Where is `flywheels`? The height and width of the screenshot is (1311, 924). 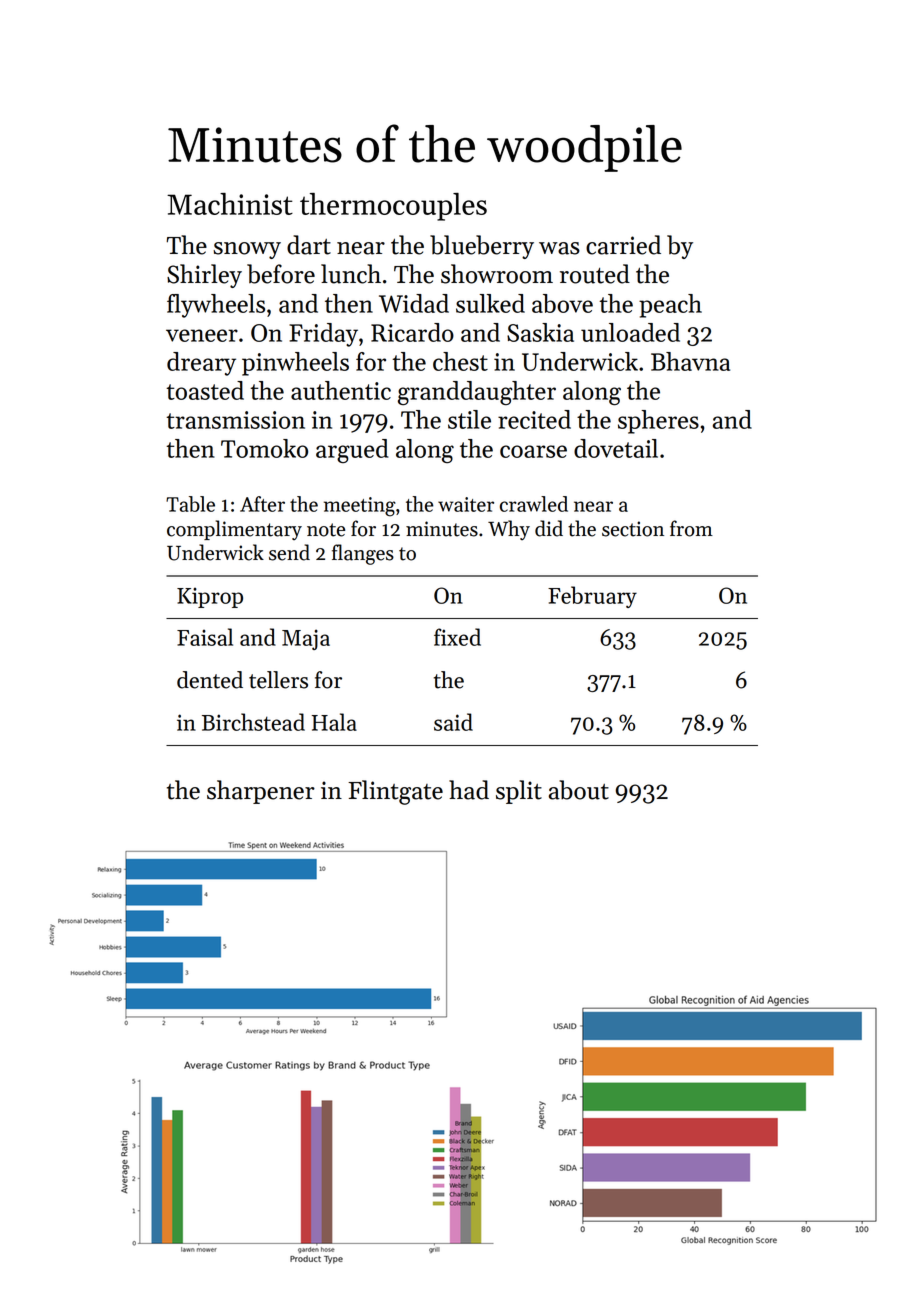 flywheels is located at coordinates (216, 306).
